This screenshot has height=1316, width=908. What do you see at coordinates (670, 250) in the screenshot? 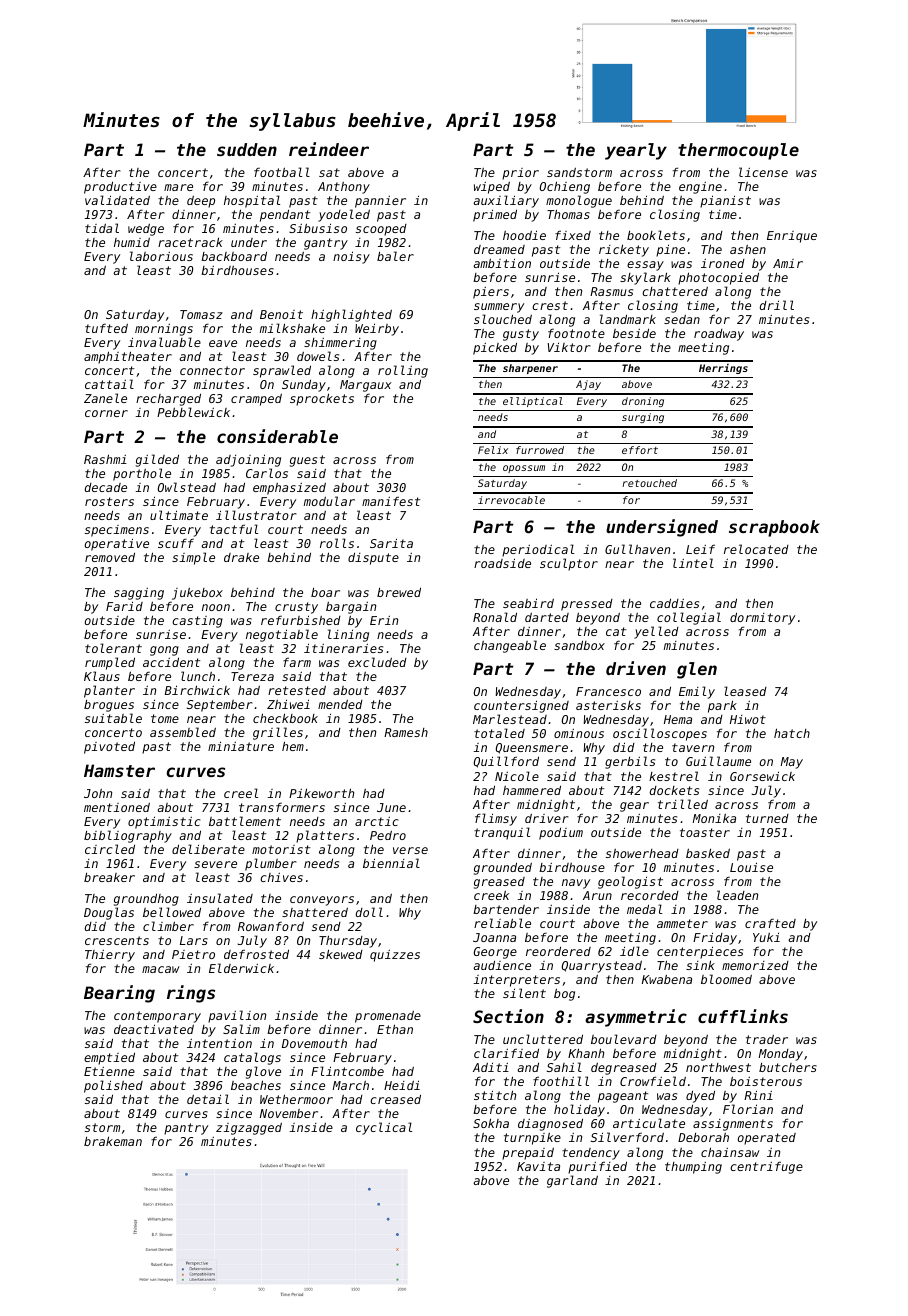
I see `pine` at bounding box center [670, 250].
